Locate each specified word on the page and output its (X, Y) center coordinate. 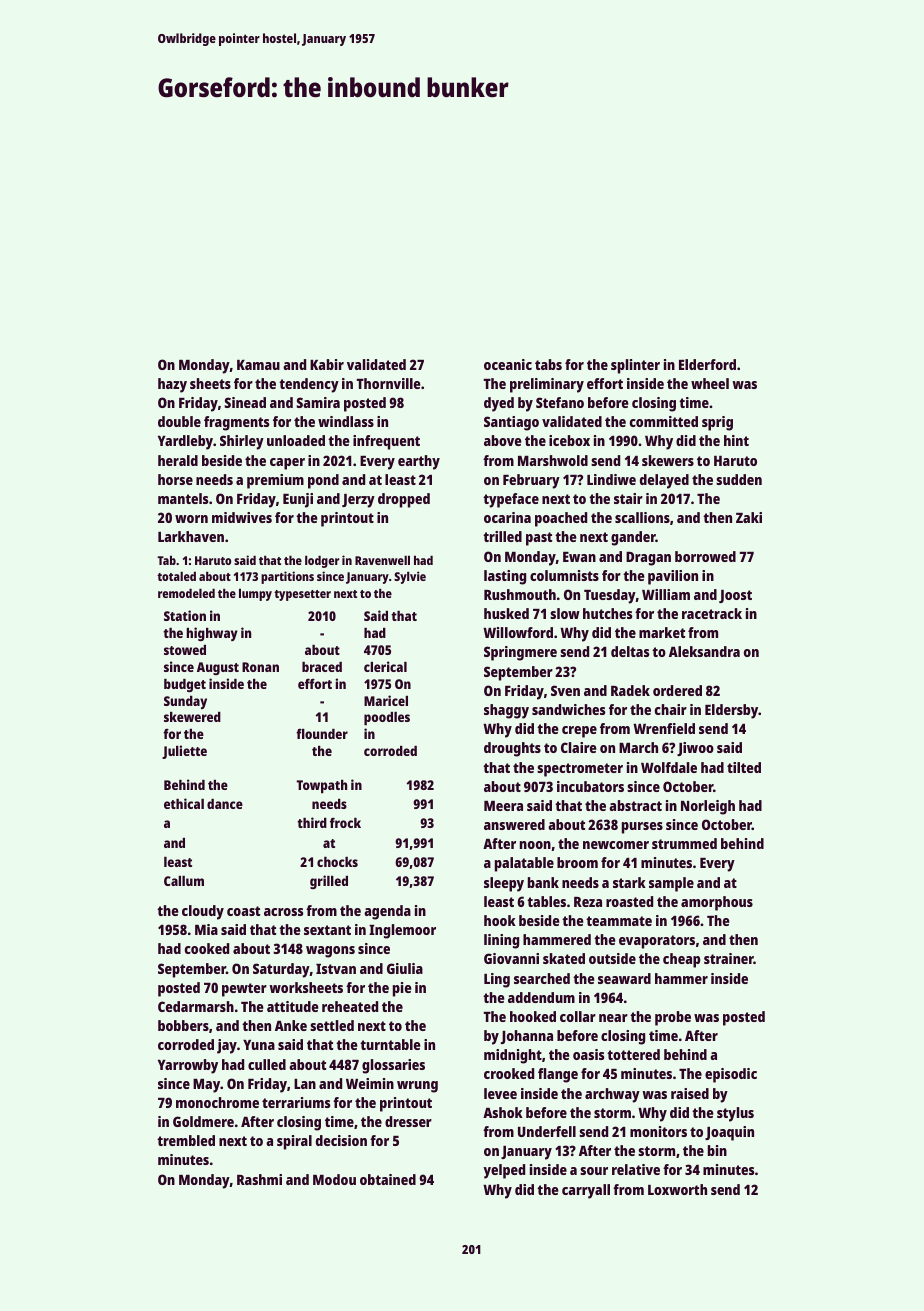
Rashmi (259, 1179)
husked (506, 613)
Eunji (298, 500)
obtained (388, 1179)
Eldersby (731, 711)
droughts (512, 749)
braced (322, 667)
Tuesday (610, 596)
